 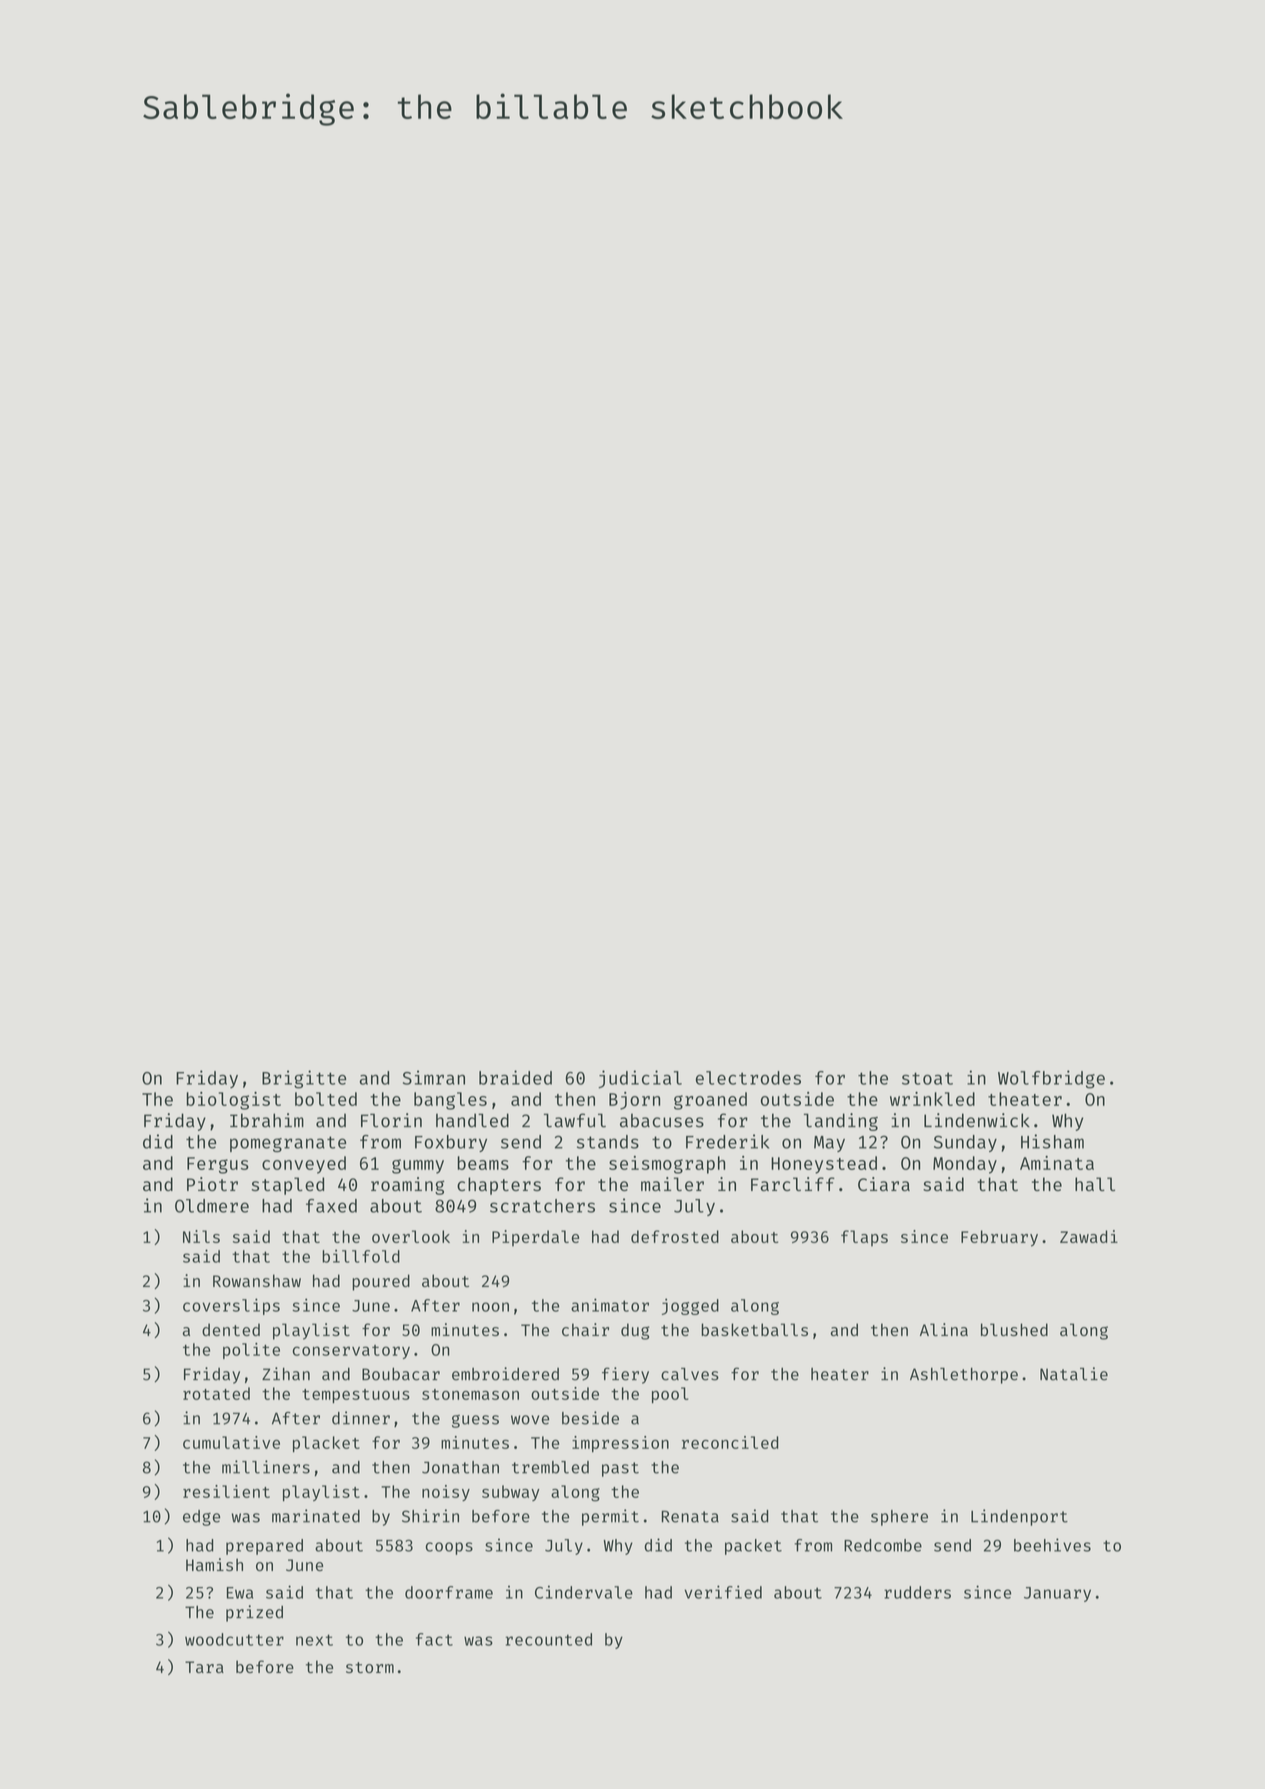 What do you see at coordinates (1014, 1329) in the image?
I see `blushed` at bounding box center [1014, 1329].
